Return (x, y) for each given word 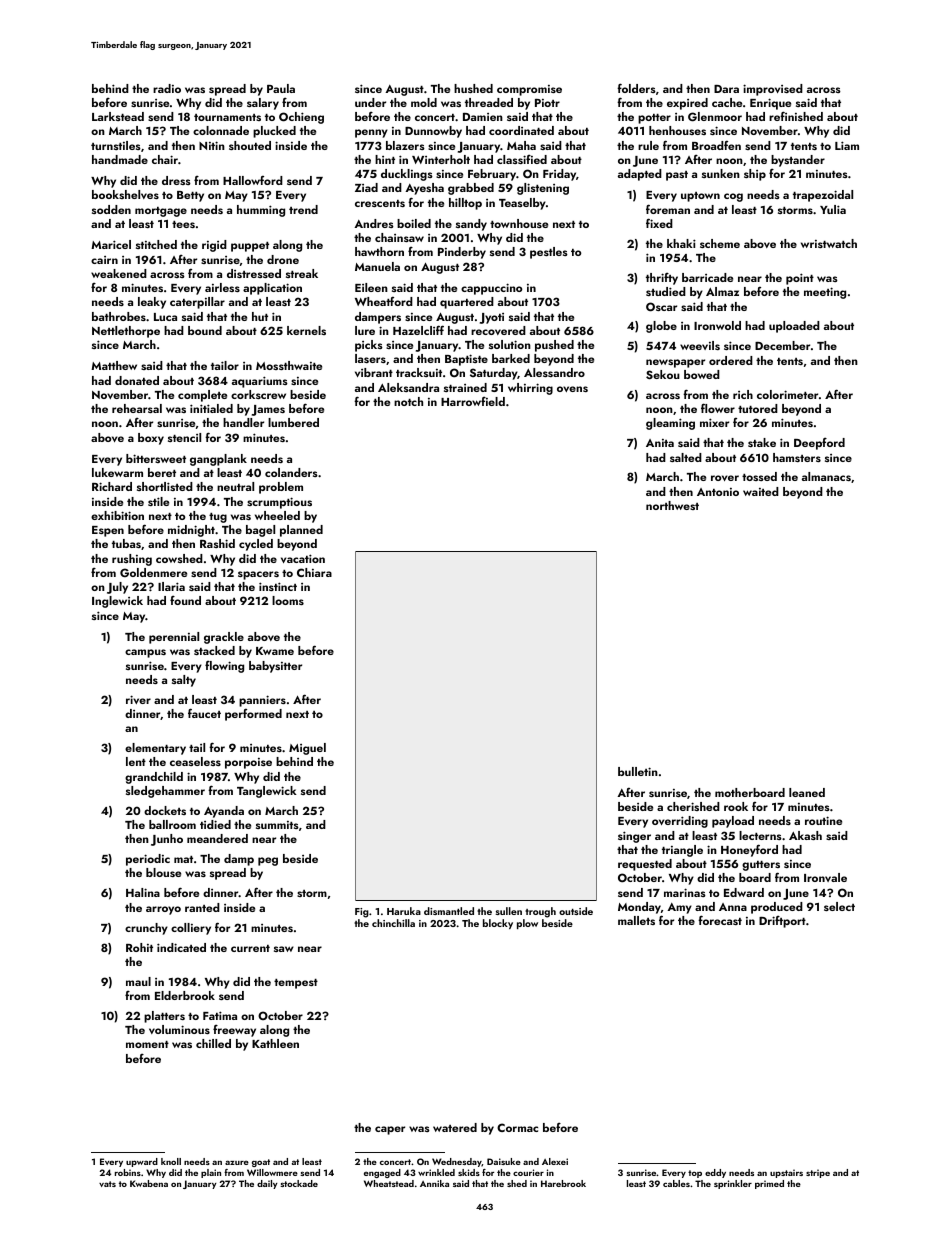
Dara (726, 89)
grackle (224, 638)
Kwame (275, 651)
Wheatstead (389, 1183)
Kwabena (149, 1183)
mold (424, 102)
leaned (807, 792)
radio (167, 88)
